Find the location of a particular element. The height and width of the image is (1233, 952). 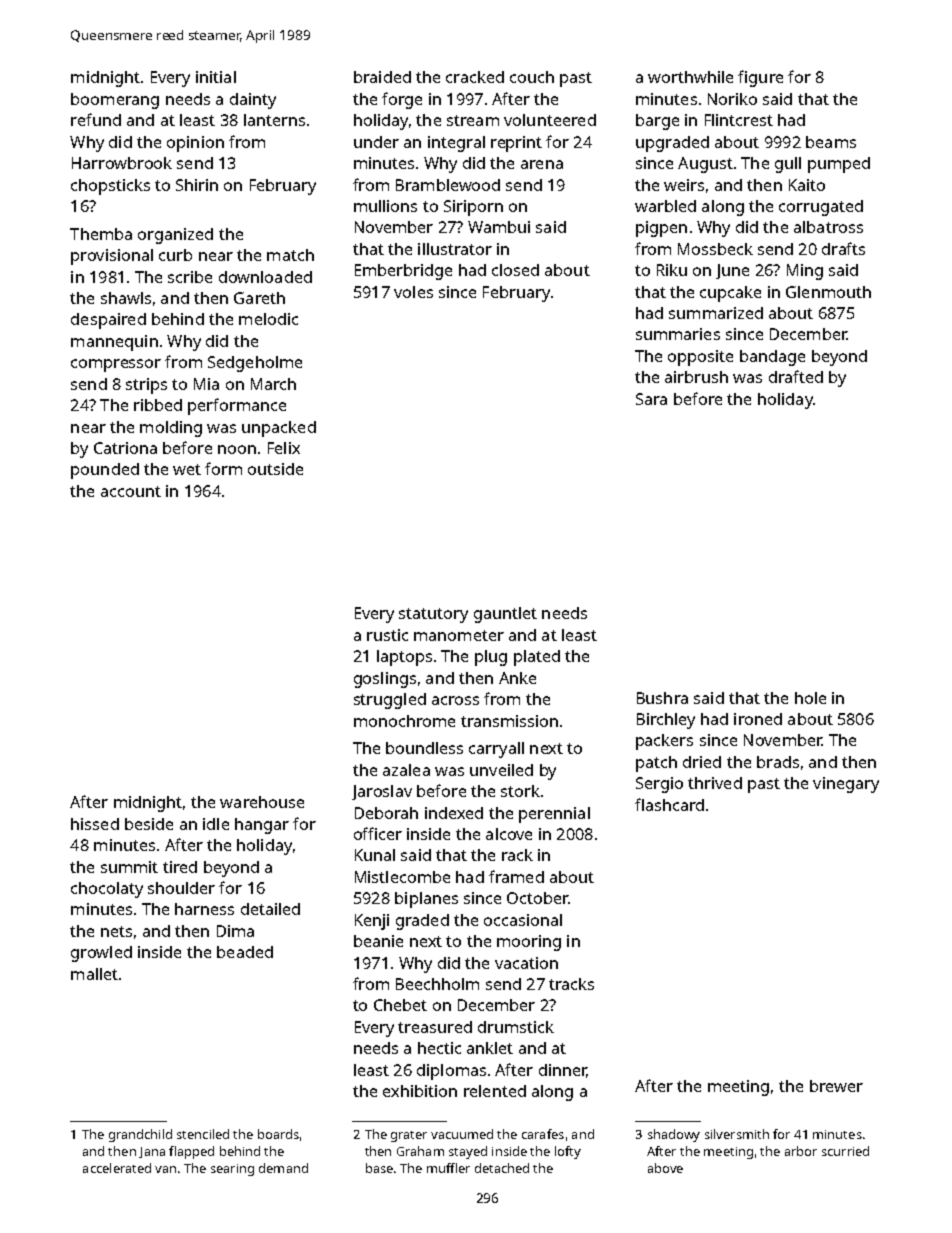

initial is located at coordinates (216, 77).
